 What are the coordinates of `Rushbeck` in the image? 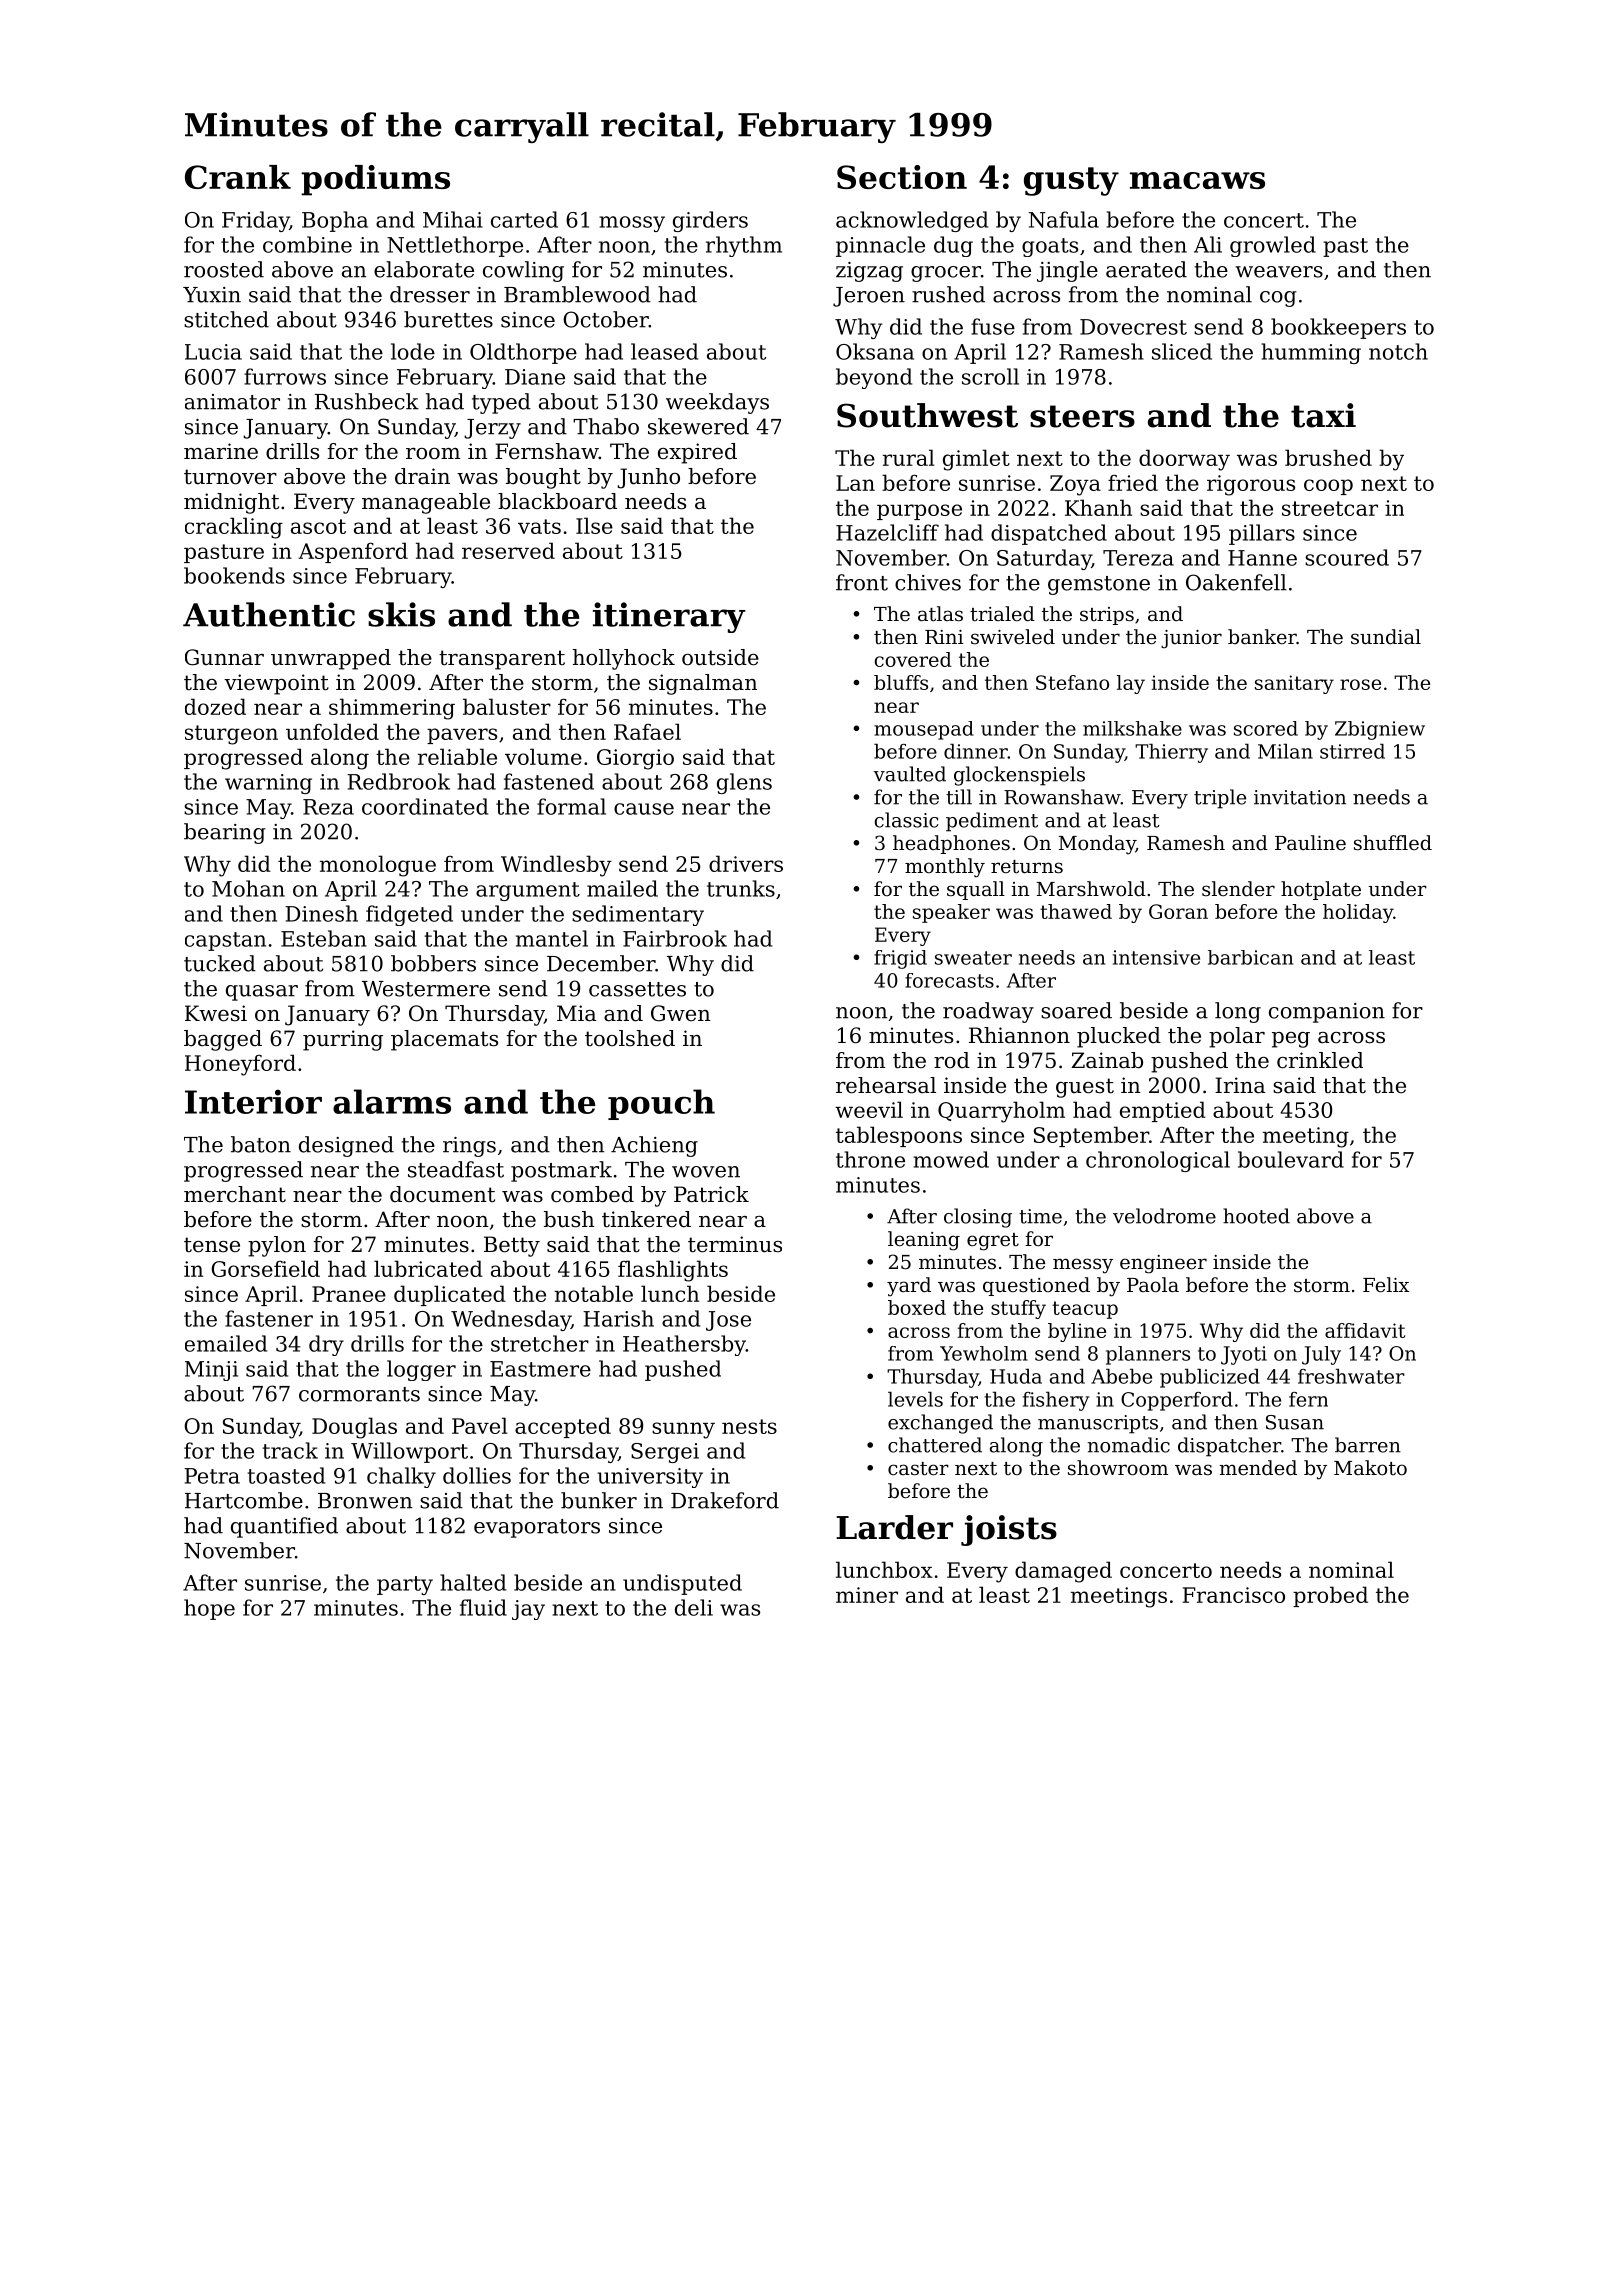 It's located at (367, 401).
